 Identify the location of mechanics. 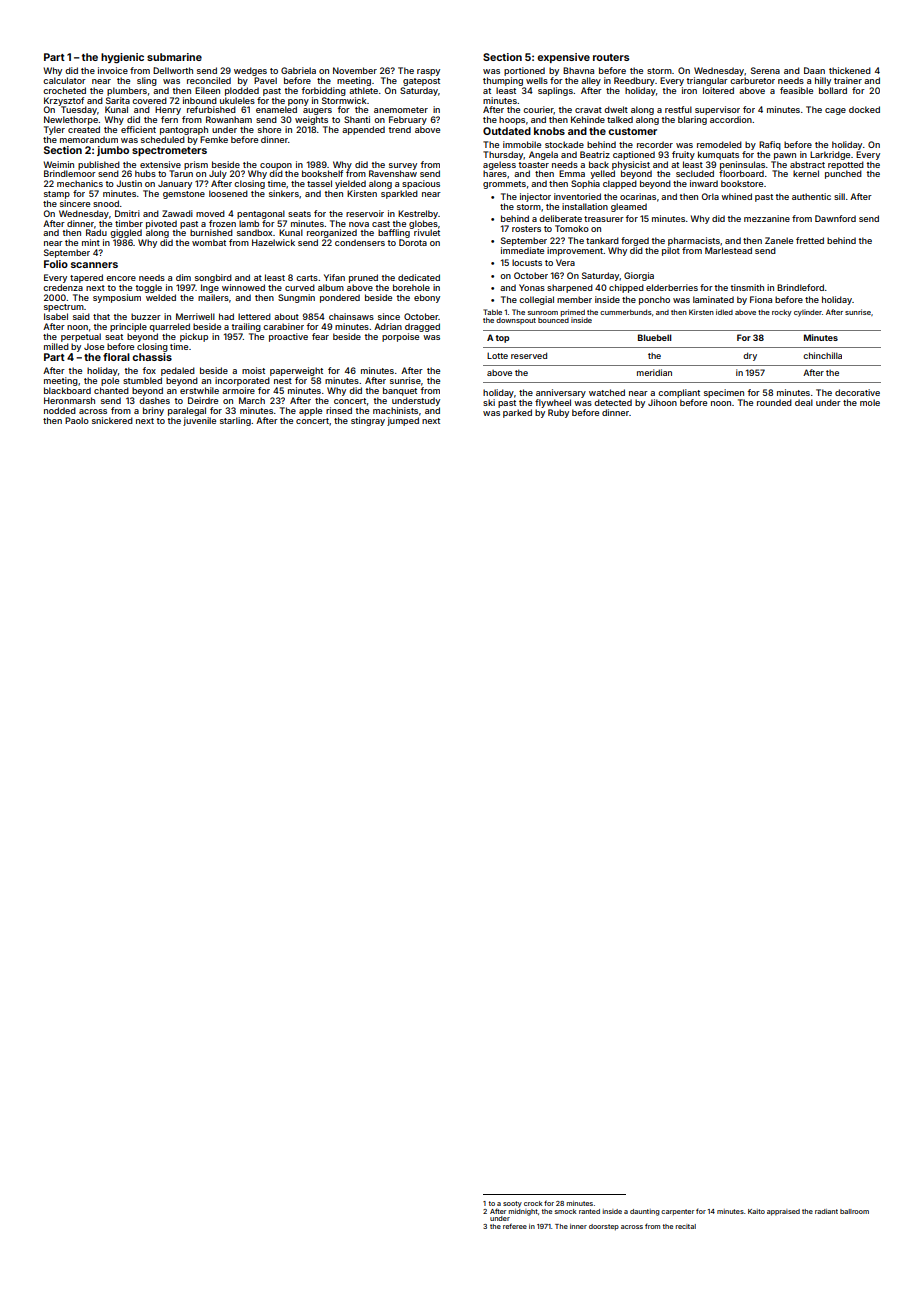
(80, 183).
